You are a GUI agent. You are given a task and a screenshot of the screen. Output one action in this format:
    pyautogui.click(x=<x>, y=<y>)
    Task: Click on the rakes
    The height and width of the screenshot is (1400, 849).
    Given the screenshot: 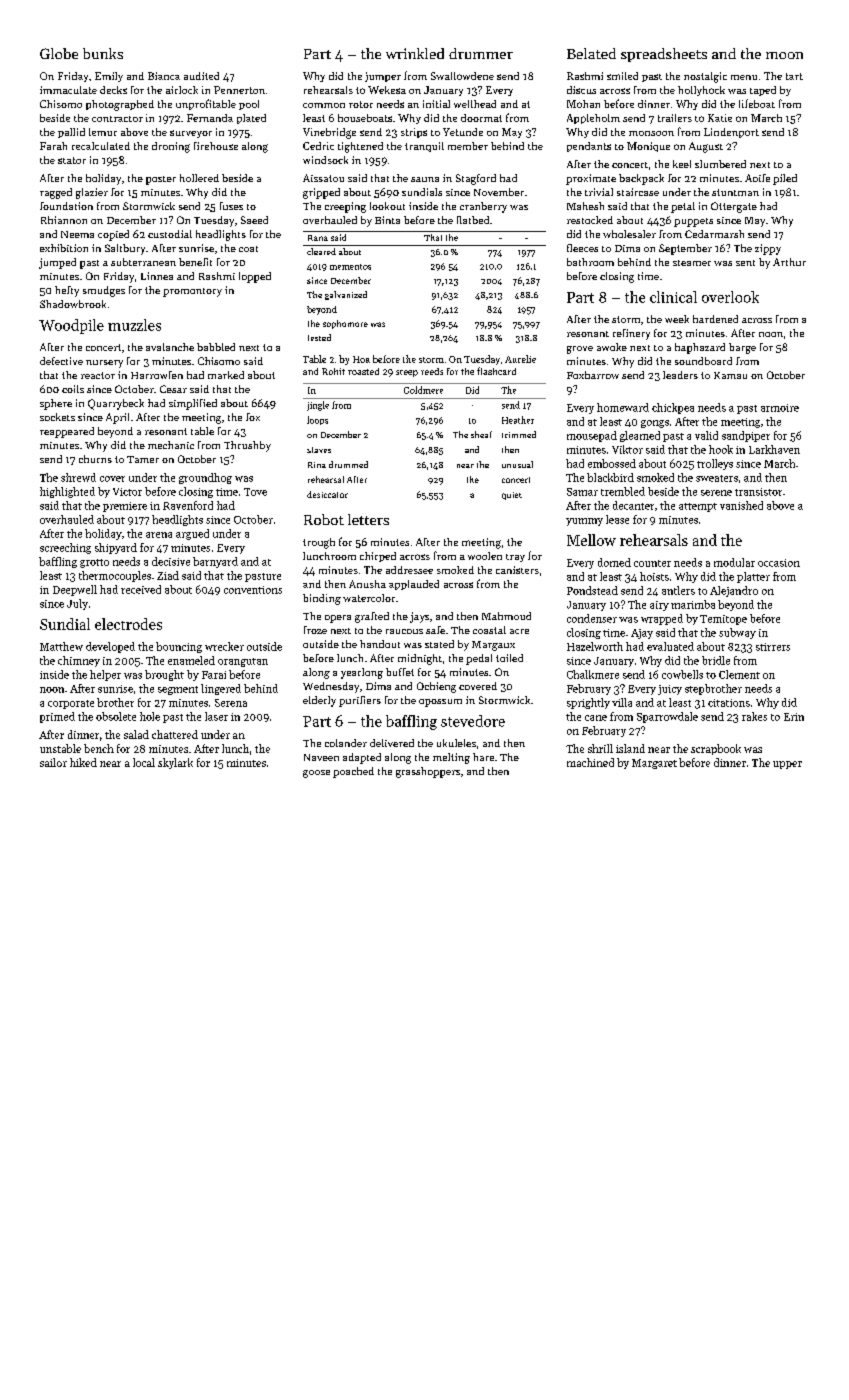 What is the action you would take?
    pyautogui.click(x=754, y=716)
